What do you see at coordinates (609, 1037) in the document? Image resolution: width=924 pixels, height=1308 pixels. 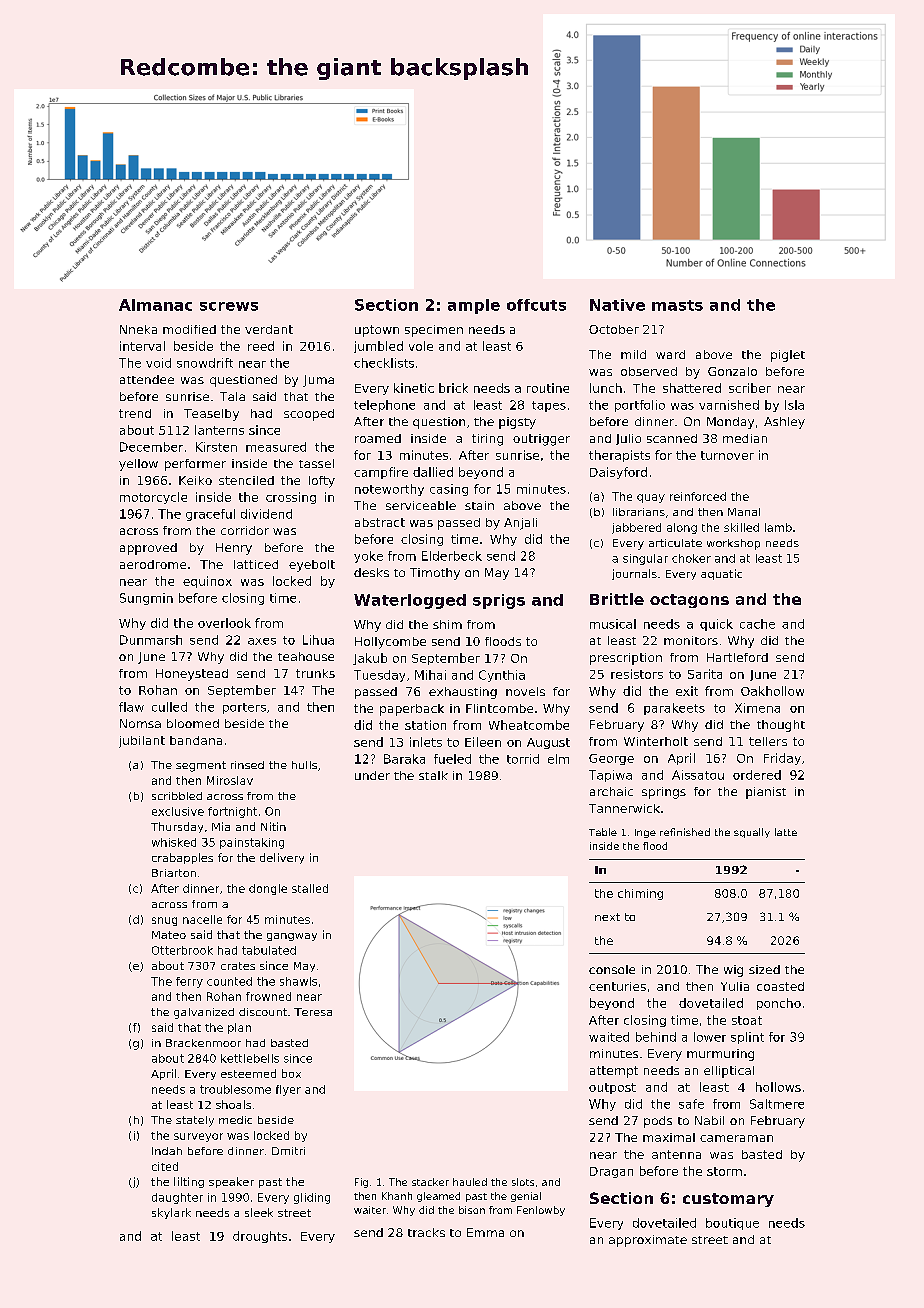 I see `waited` at bounding box center [609, 1037].
